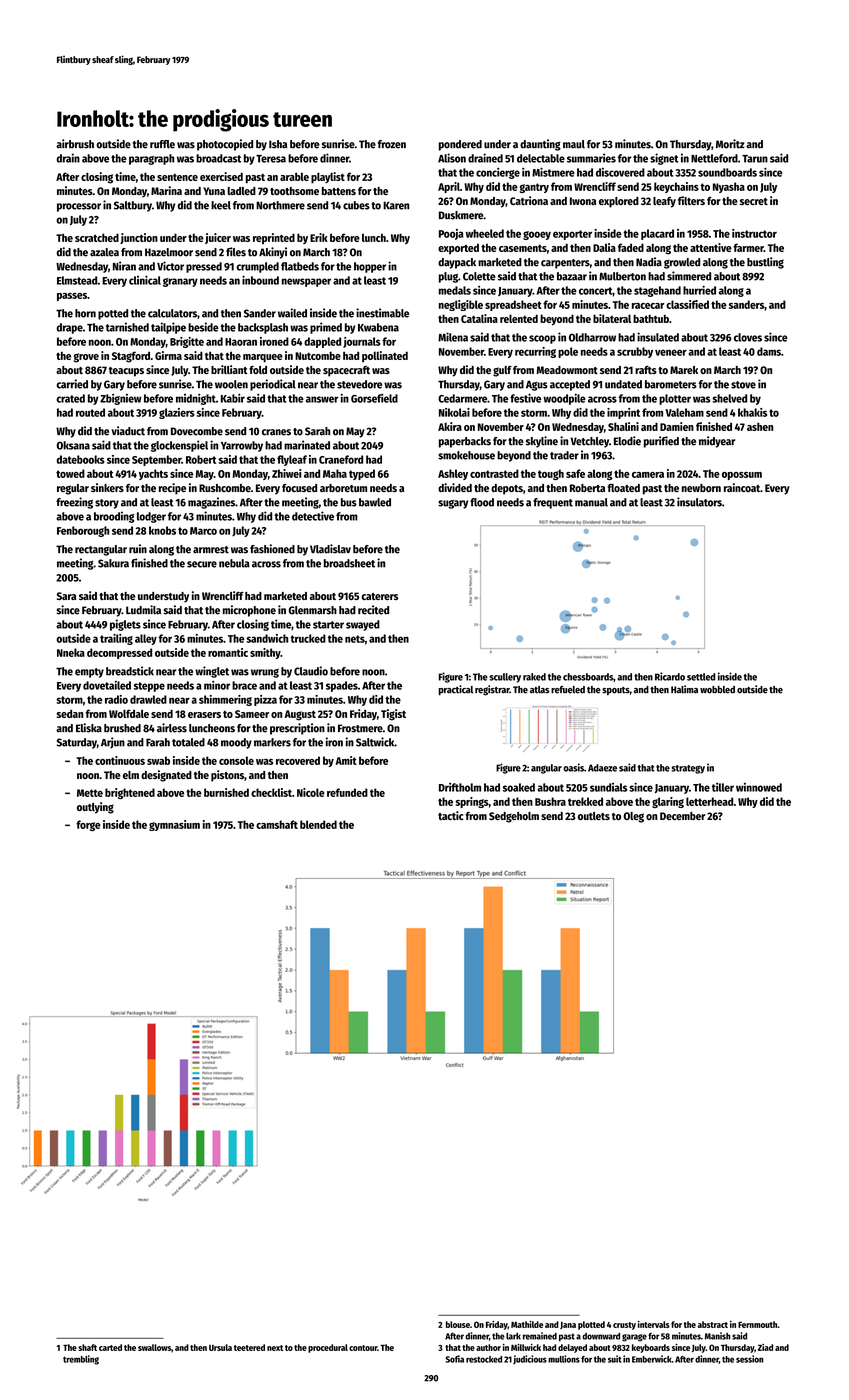 This page has height=1400, width=849. What do you see at coordinates (530, 1359) in the page?
I see `judicious` at bounding box center [530, 1359].
